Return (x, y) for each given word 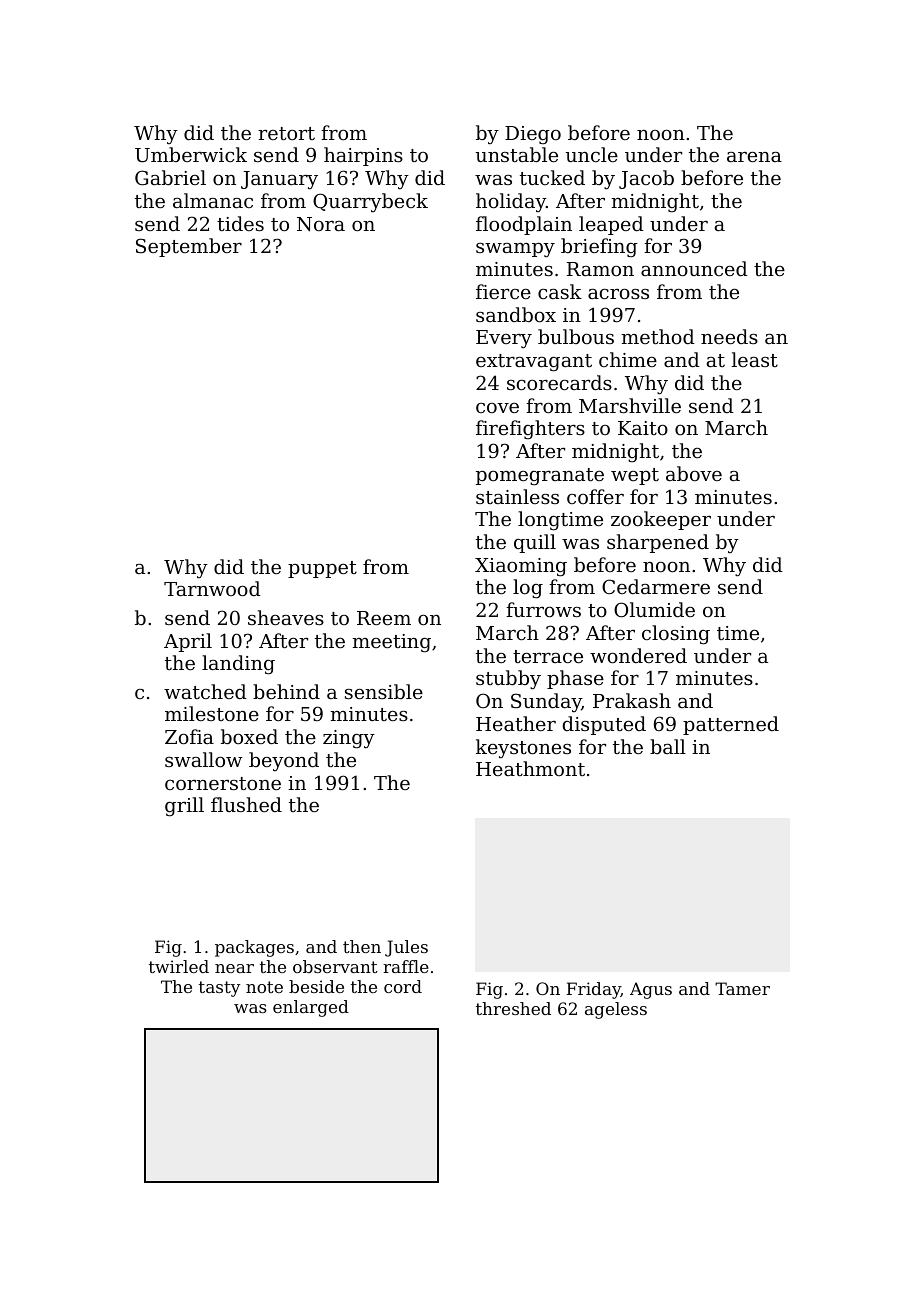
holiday (511, 202)
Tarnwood (212, 588)
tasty (219, 989)
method (658, 336)
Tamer (742, 988)
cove (497, 408)
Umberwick (191, 155)
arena (754, 157)
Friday (593, 990)
